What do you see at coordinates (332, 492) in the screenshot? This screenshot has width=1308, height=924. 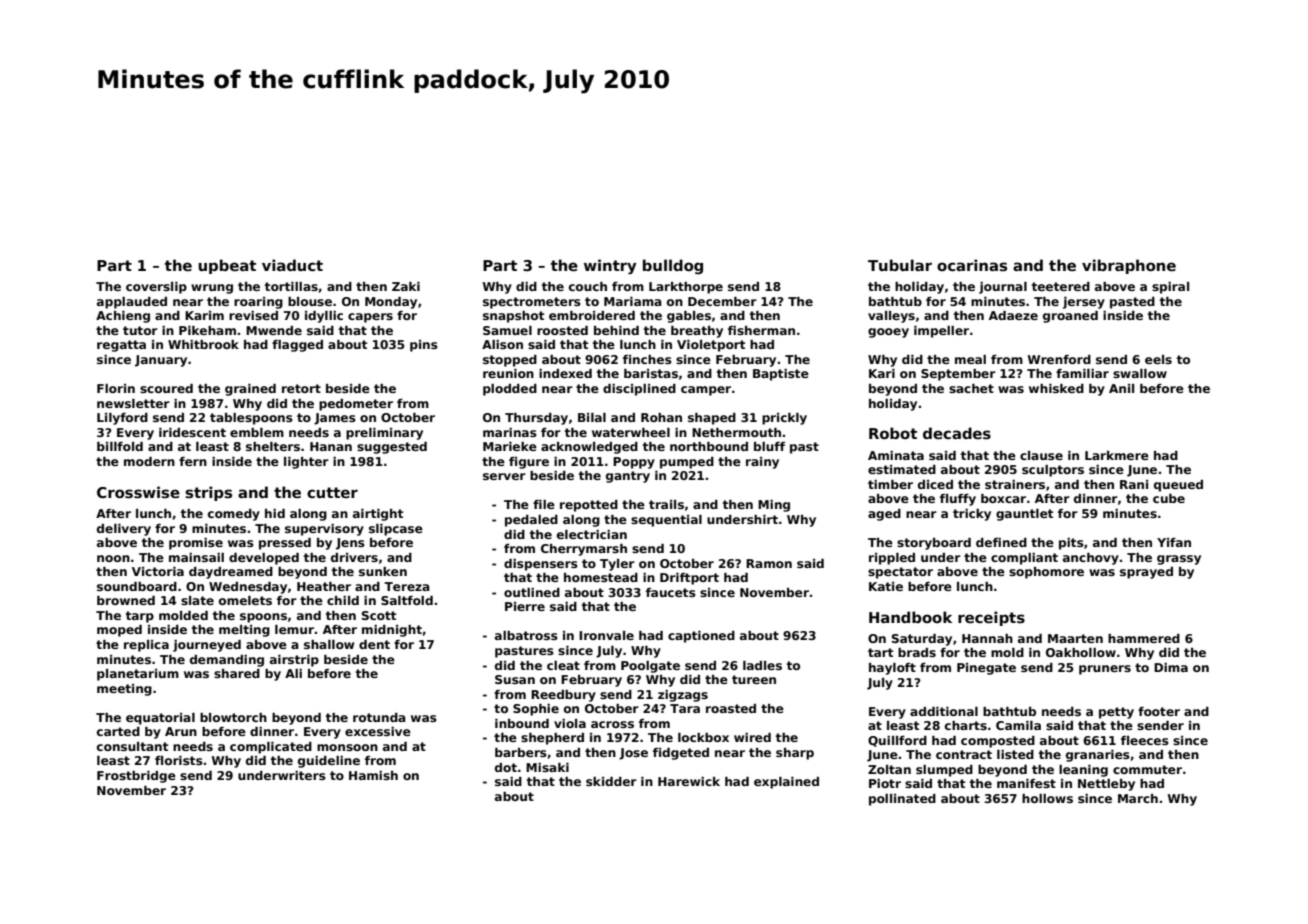 I see `cutter` at bounding box center [332, 492].
